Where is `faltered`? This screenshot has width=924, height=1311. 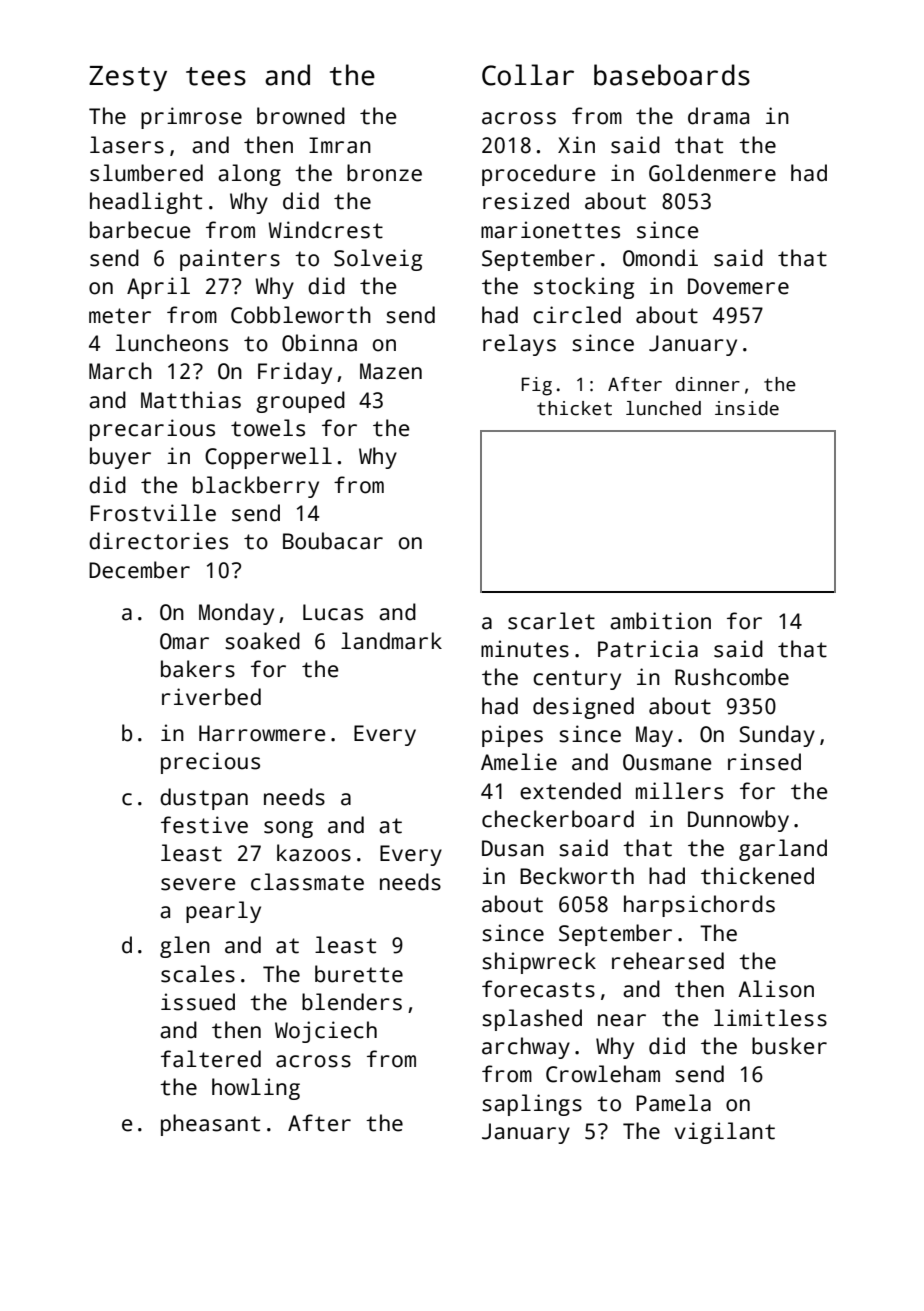 faltered is located at coordinates (211, 1059).
